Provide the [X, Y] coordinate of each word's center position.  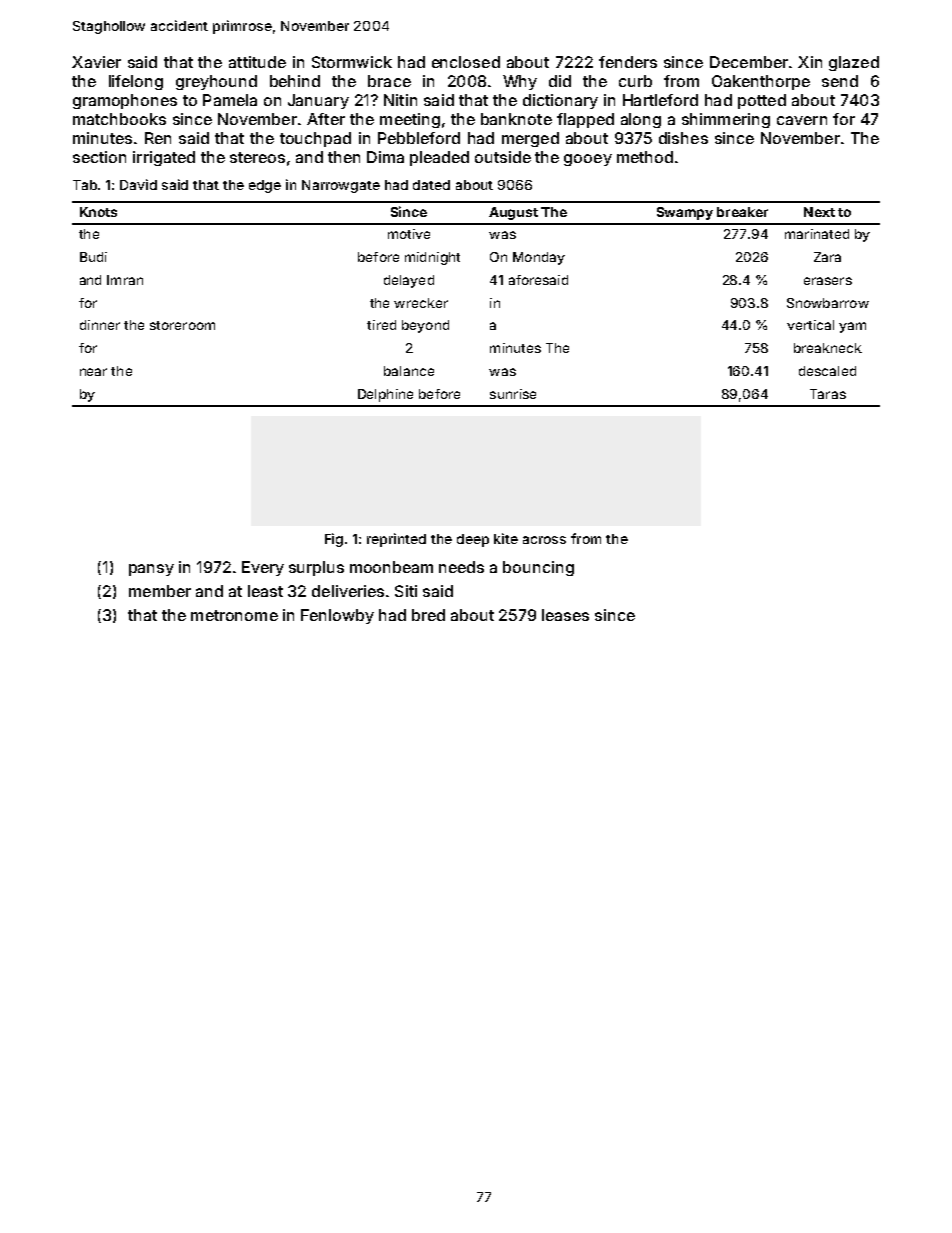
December [749, 62]
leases [565, 615]
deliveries [348, 591]
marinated [817, 234]
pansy [151, 570]
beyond [425, 326]
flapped [585, 120]
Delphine [385, 395]
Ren [158, 138]
